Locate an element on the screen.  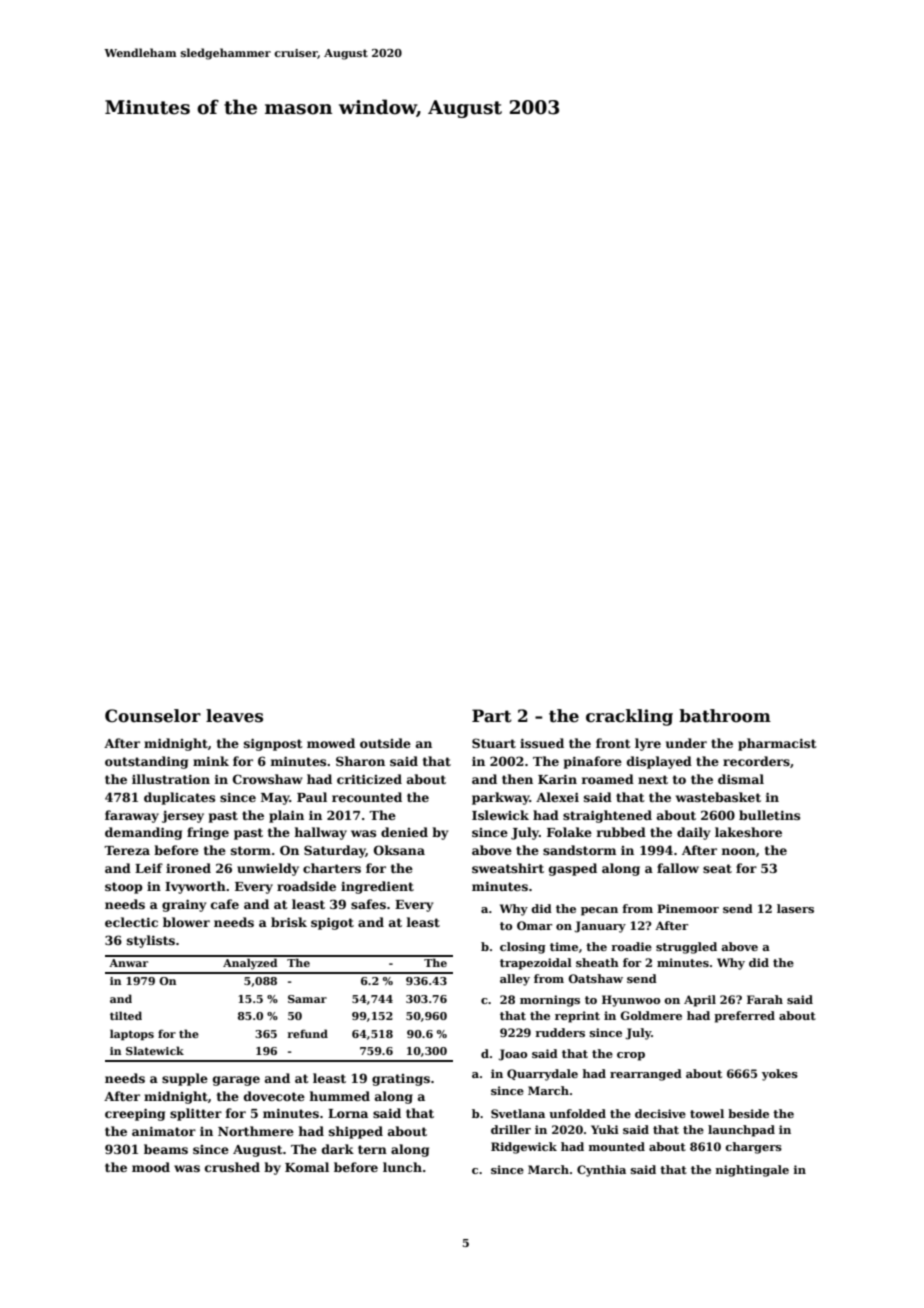
dismal is located at coordinates (741, 779).
